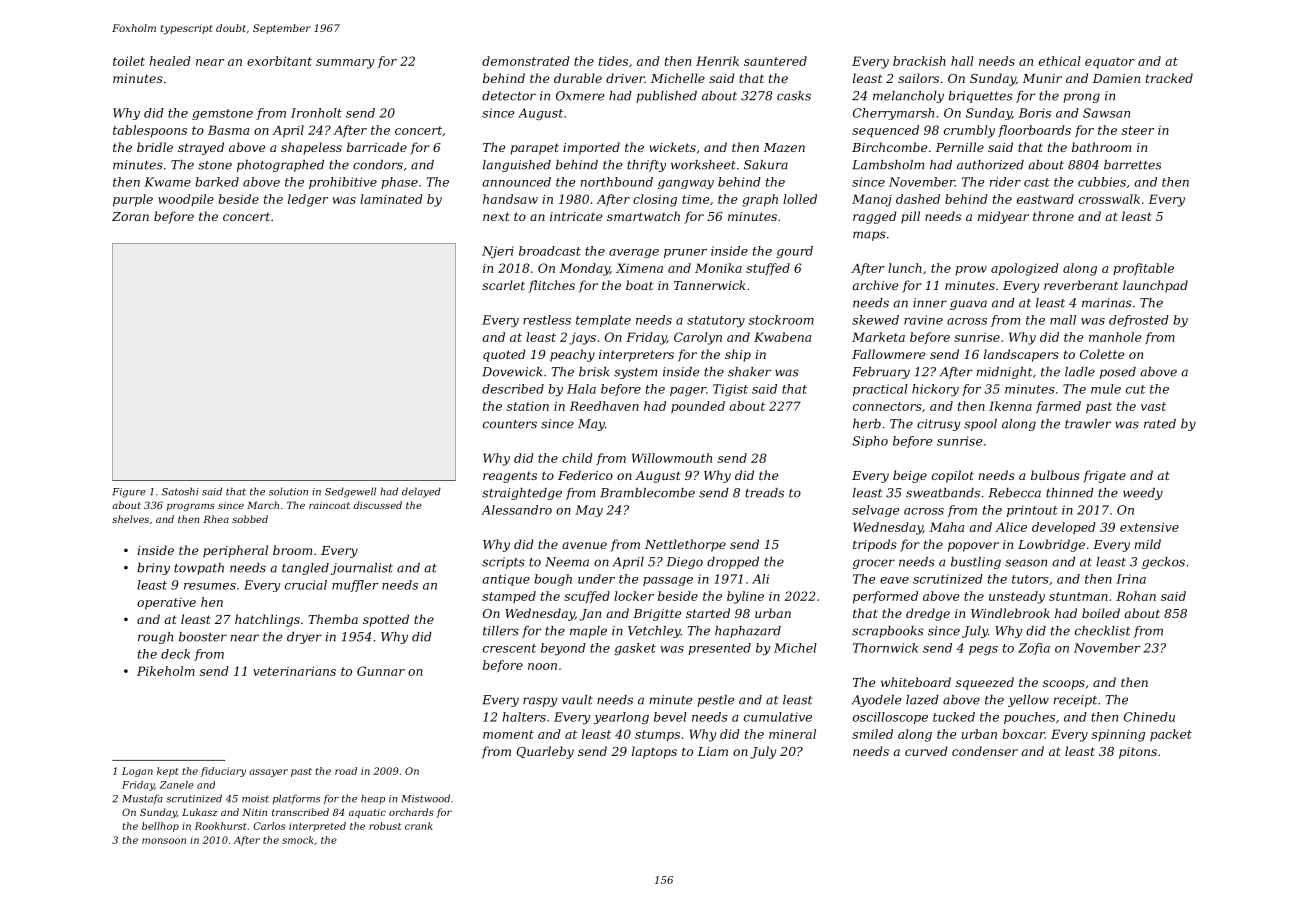  Describe the element at coordinates (129, 493) in the page. I see `Figure` at that location.
